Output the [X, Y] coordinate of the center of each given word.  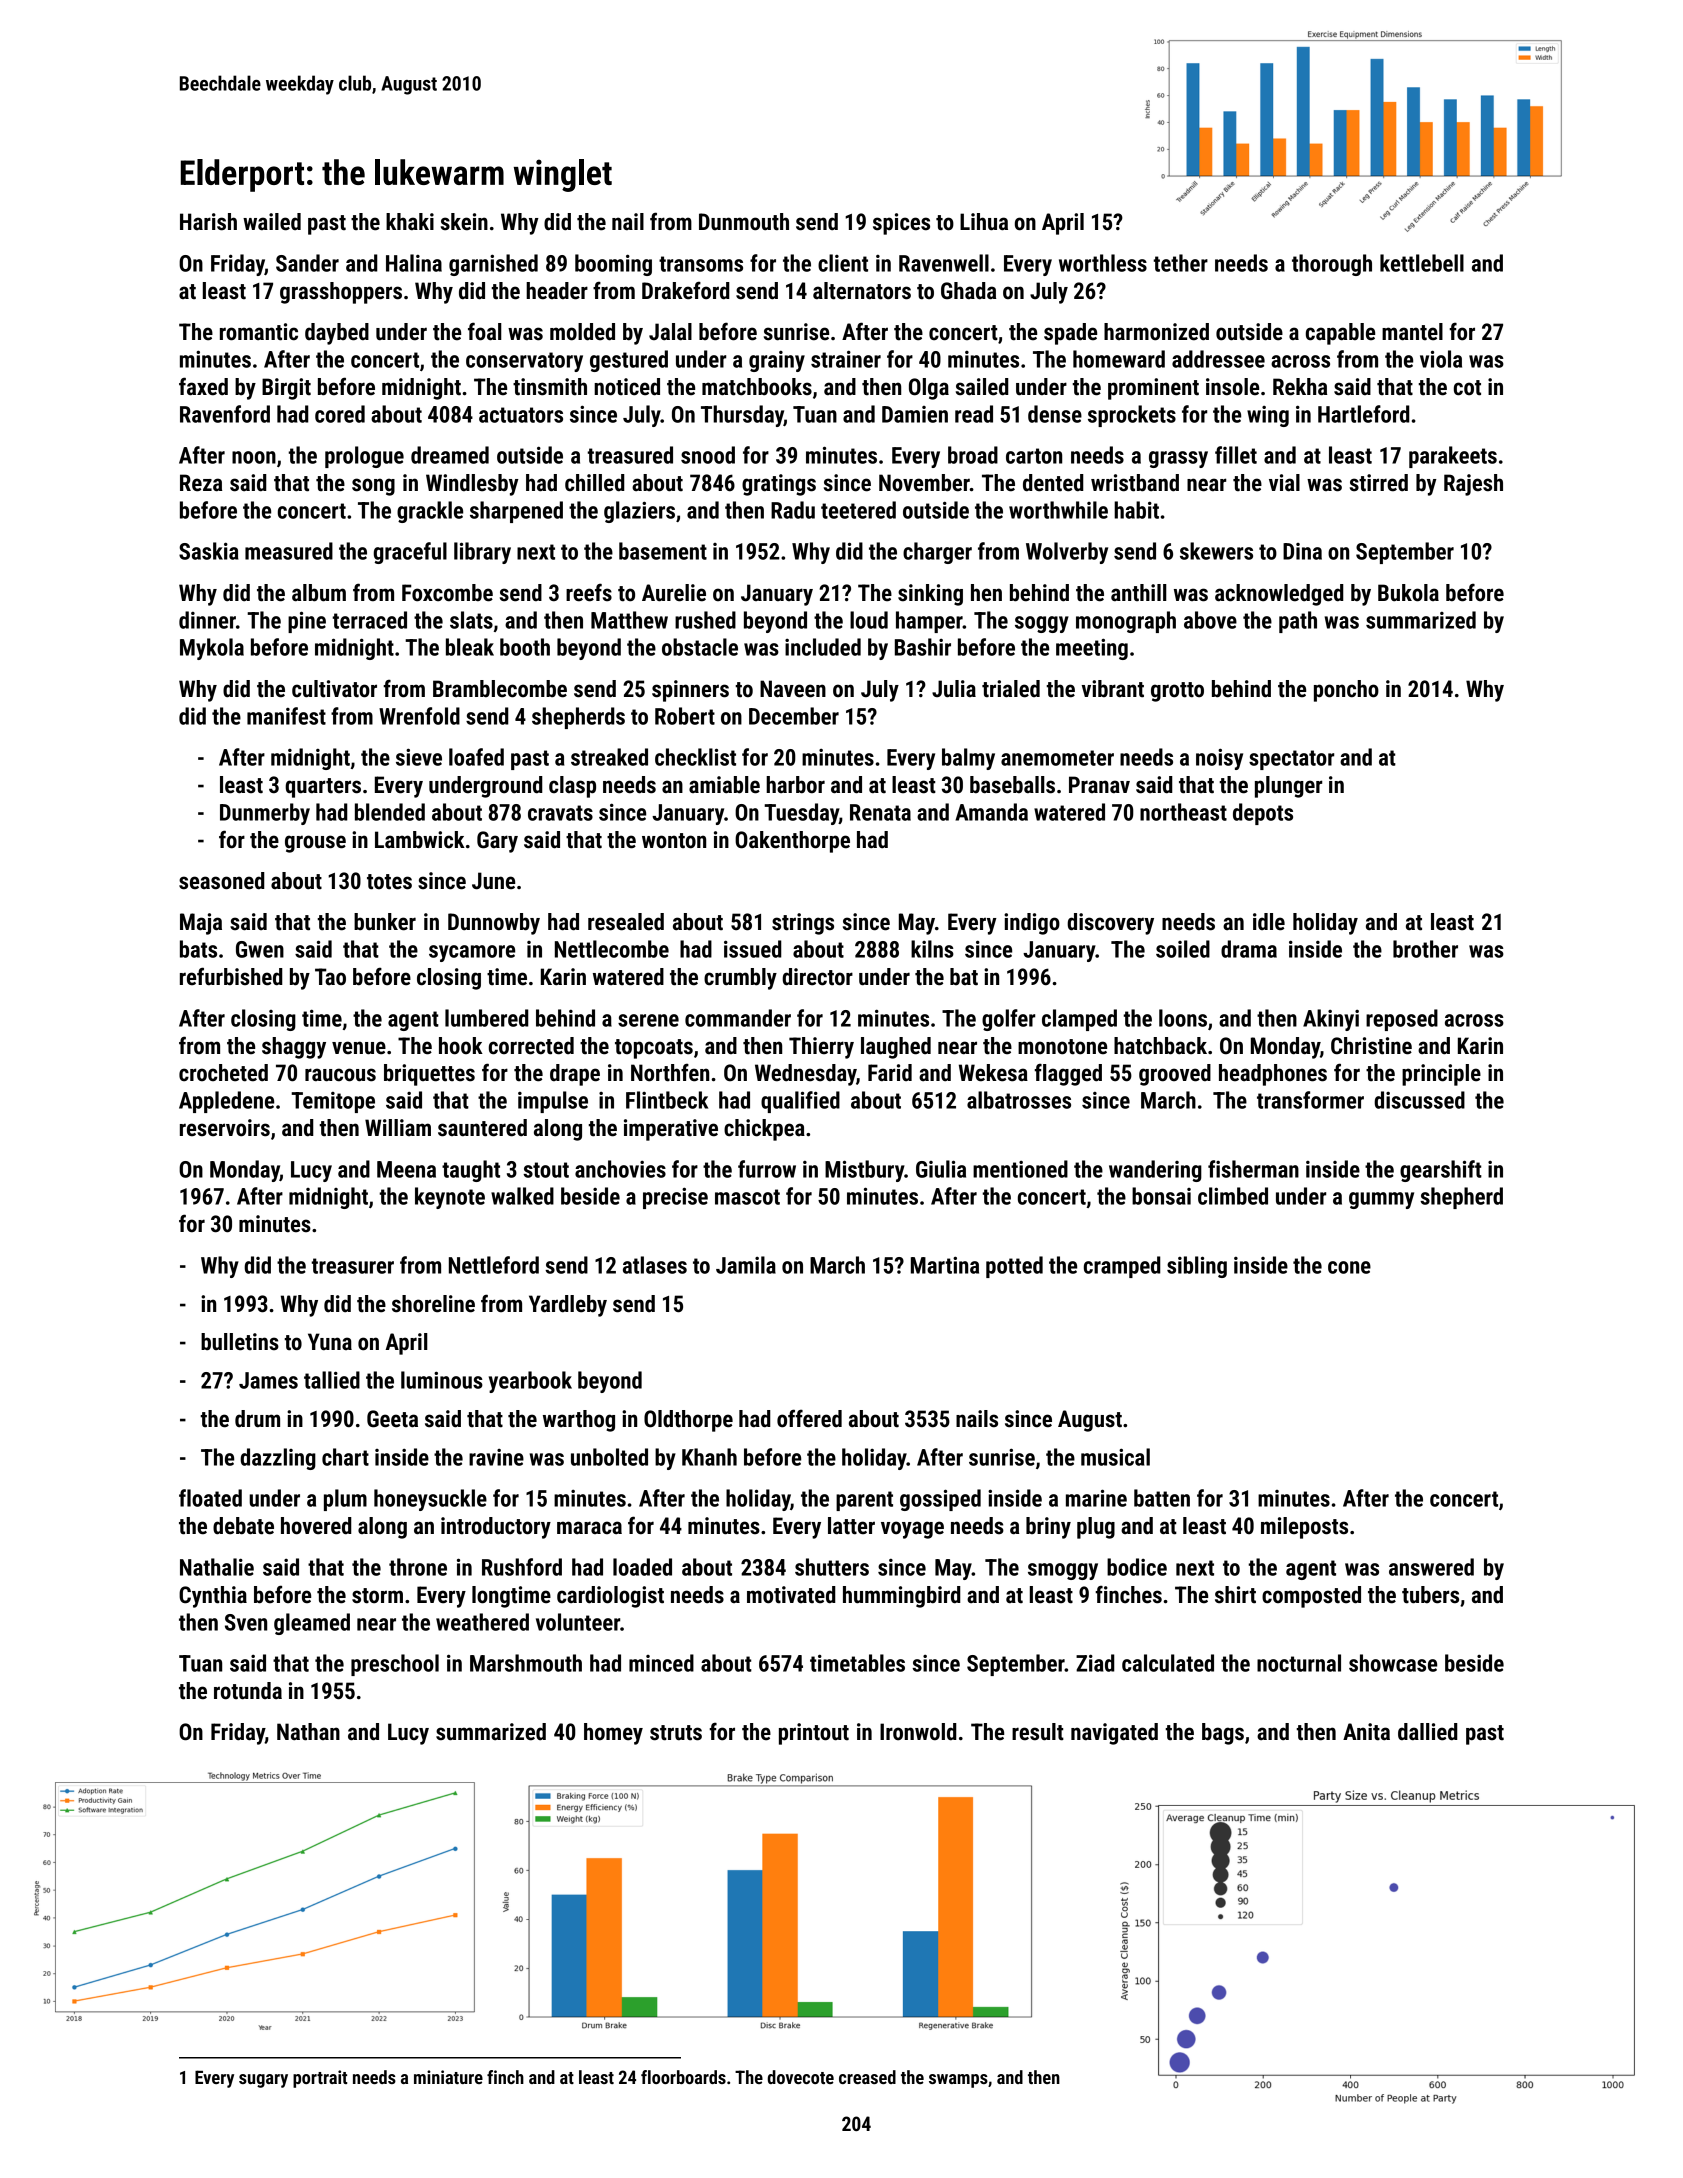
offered [809, 1418]
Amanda [991, 812]
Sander [307, 263]
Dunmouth [744, 222]
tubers [1430, 1595]
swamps [958, 2081]
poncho [1346, 691]
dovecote [801, 2077]
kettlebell [1422, 263]
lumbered [487, 1018]
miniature [448, 2077]
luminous [442, 1380]
